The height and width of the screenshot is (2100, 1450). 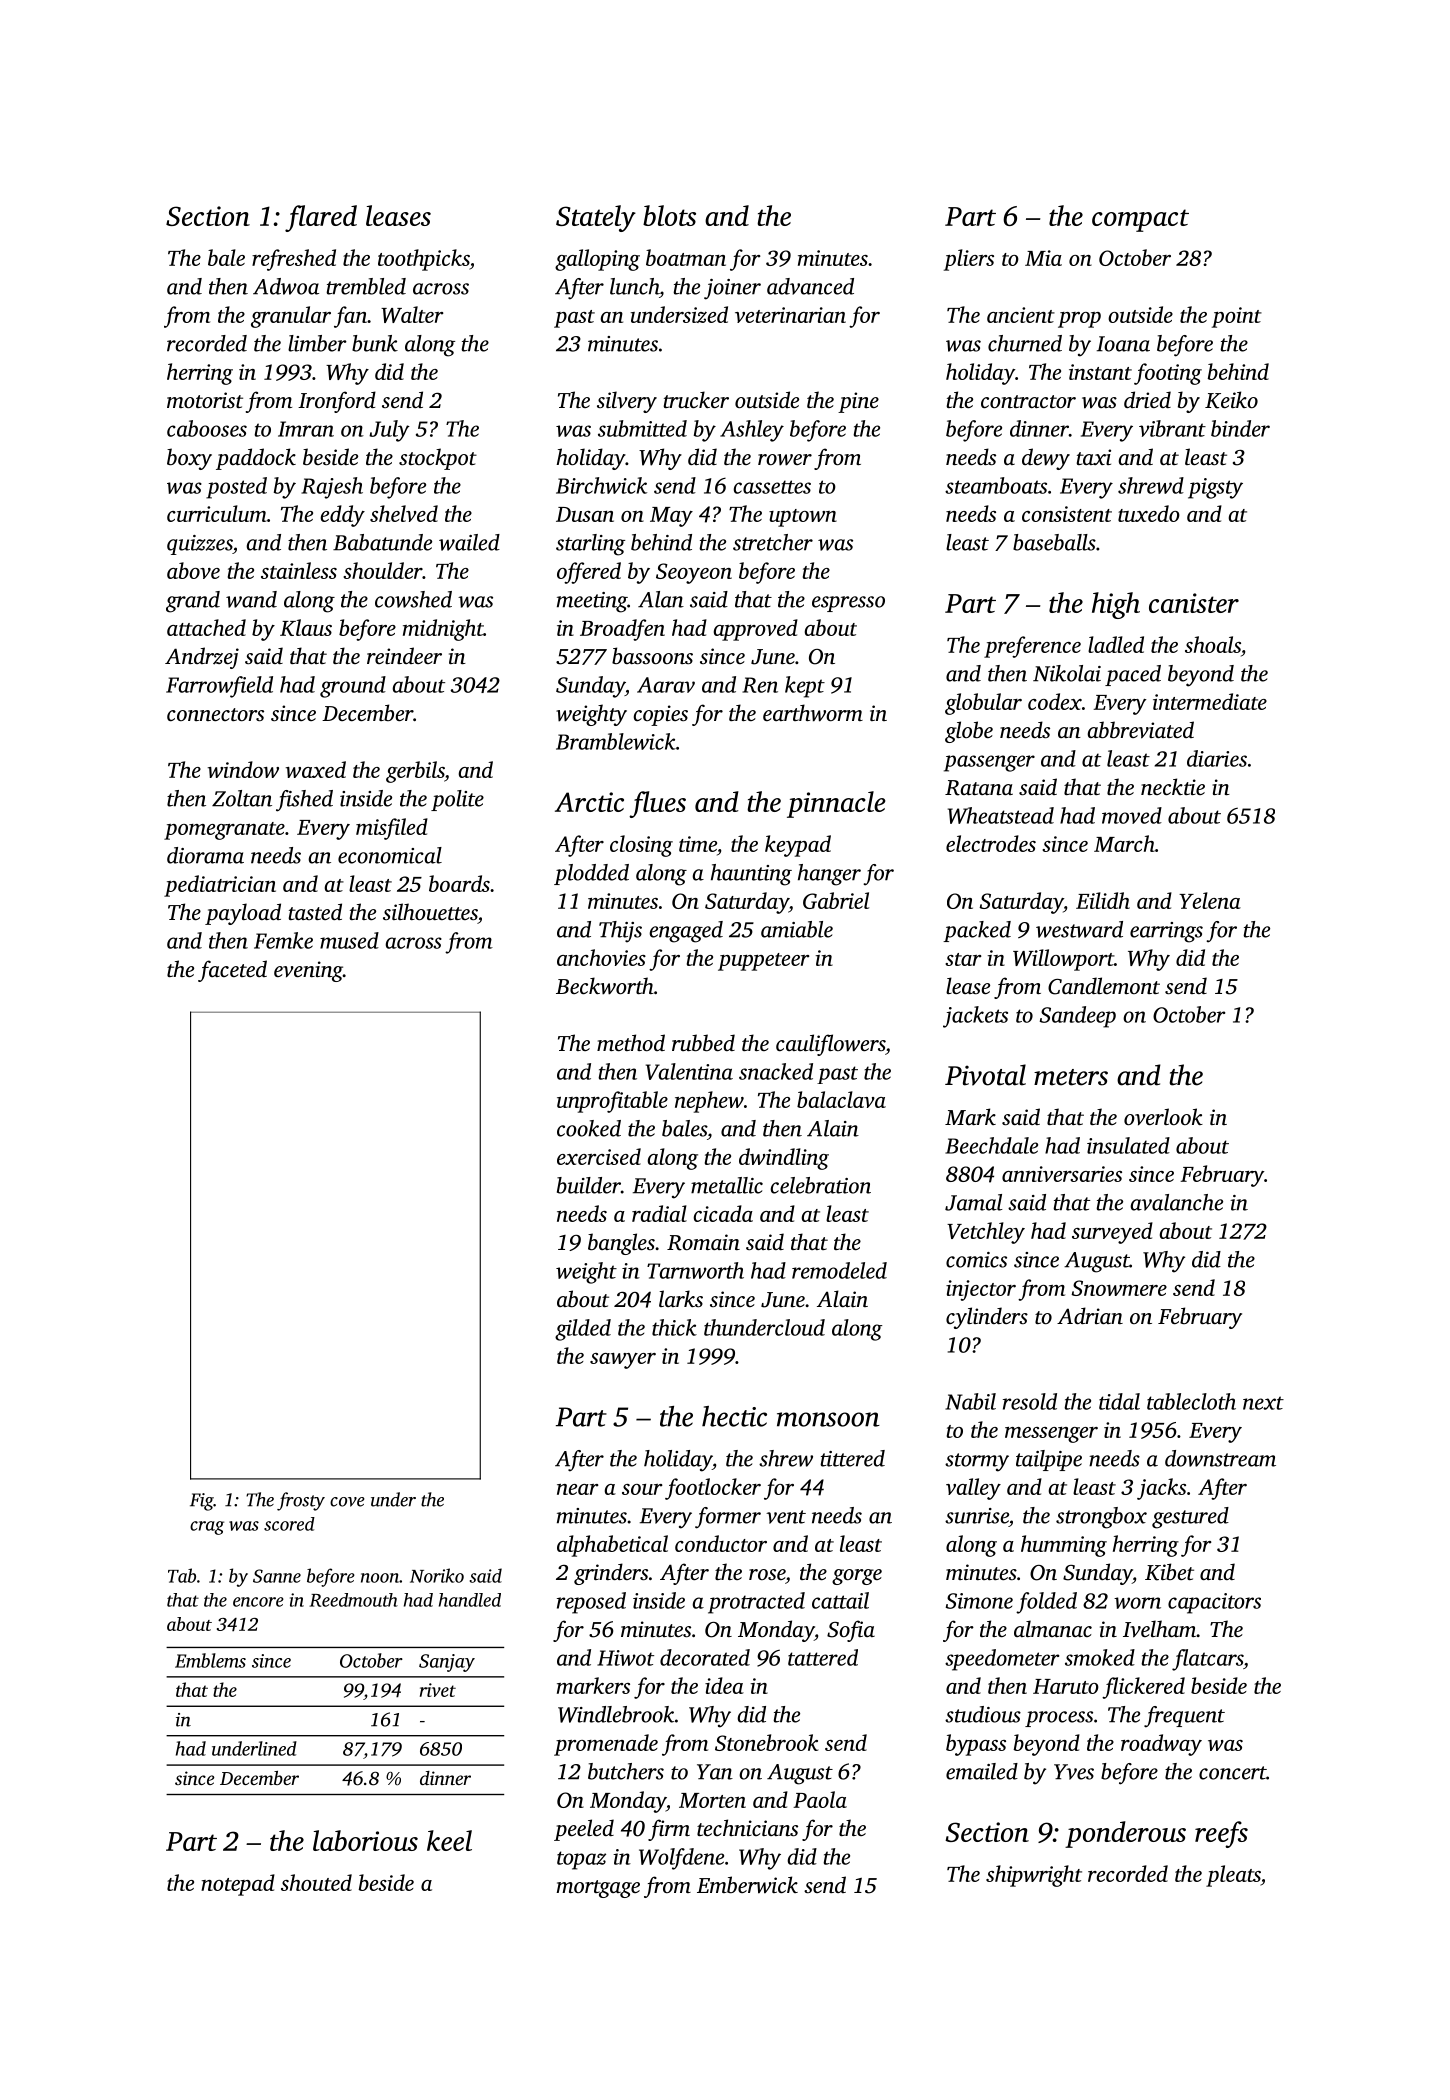 What do you see at coordinates (242, 798) in the screenshot?
I see `Zoltan` at bounding box center [242, 798].
